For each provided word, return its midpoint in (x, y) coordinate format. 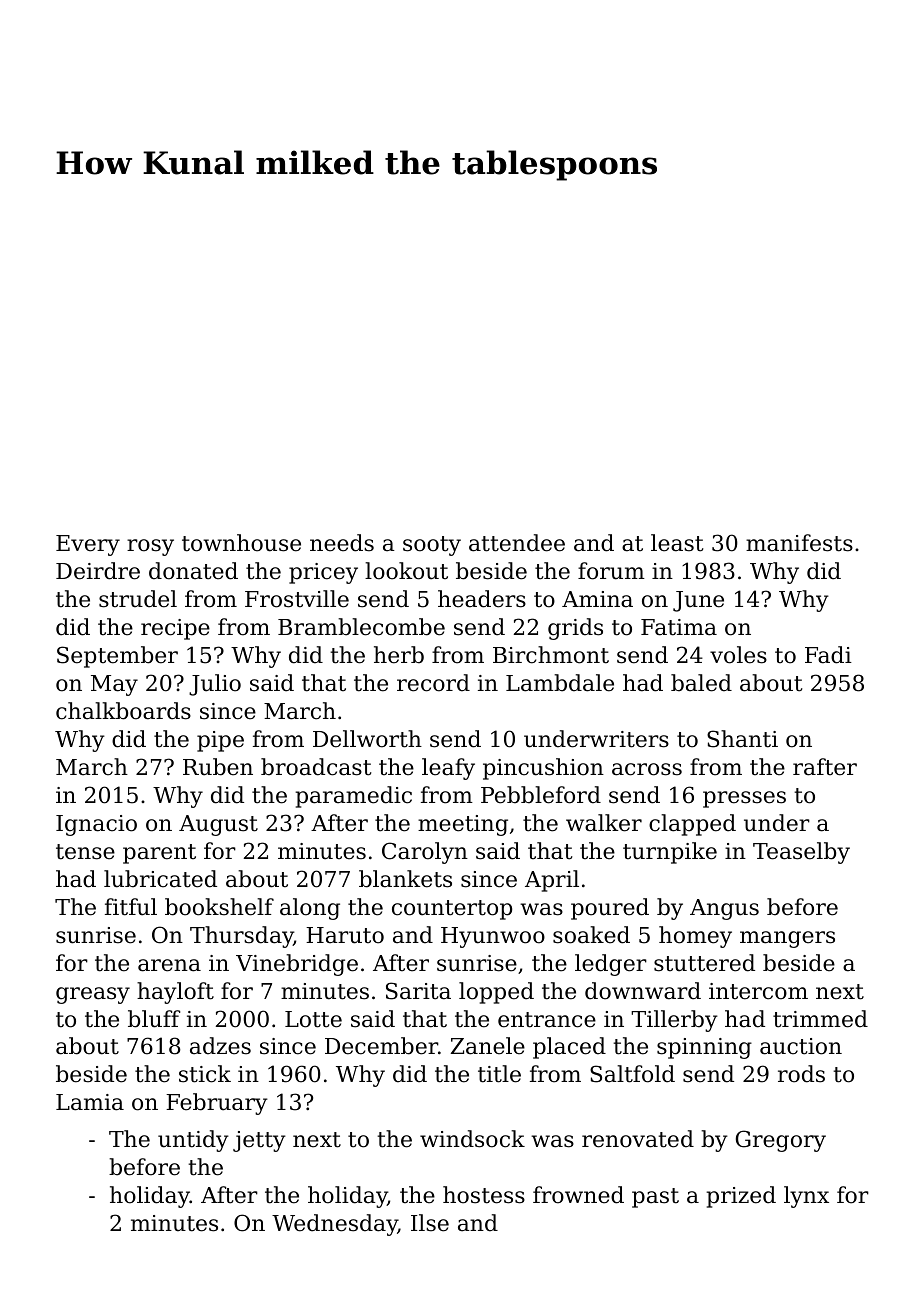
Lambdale (560, 683)
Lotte (313, 1019)
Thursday (242, 937)
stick (205, 1074)
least (677, 543)
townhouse (241, 543)
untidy (193, 1141)
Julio (215, 685)
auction (801, 1046)
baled (701, 683)
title (499, 1074)
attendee (517, 543)
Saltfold (632, 1074)
